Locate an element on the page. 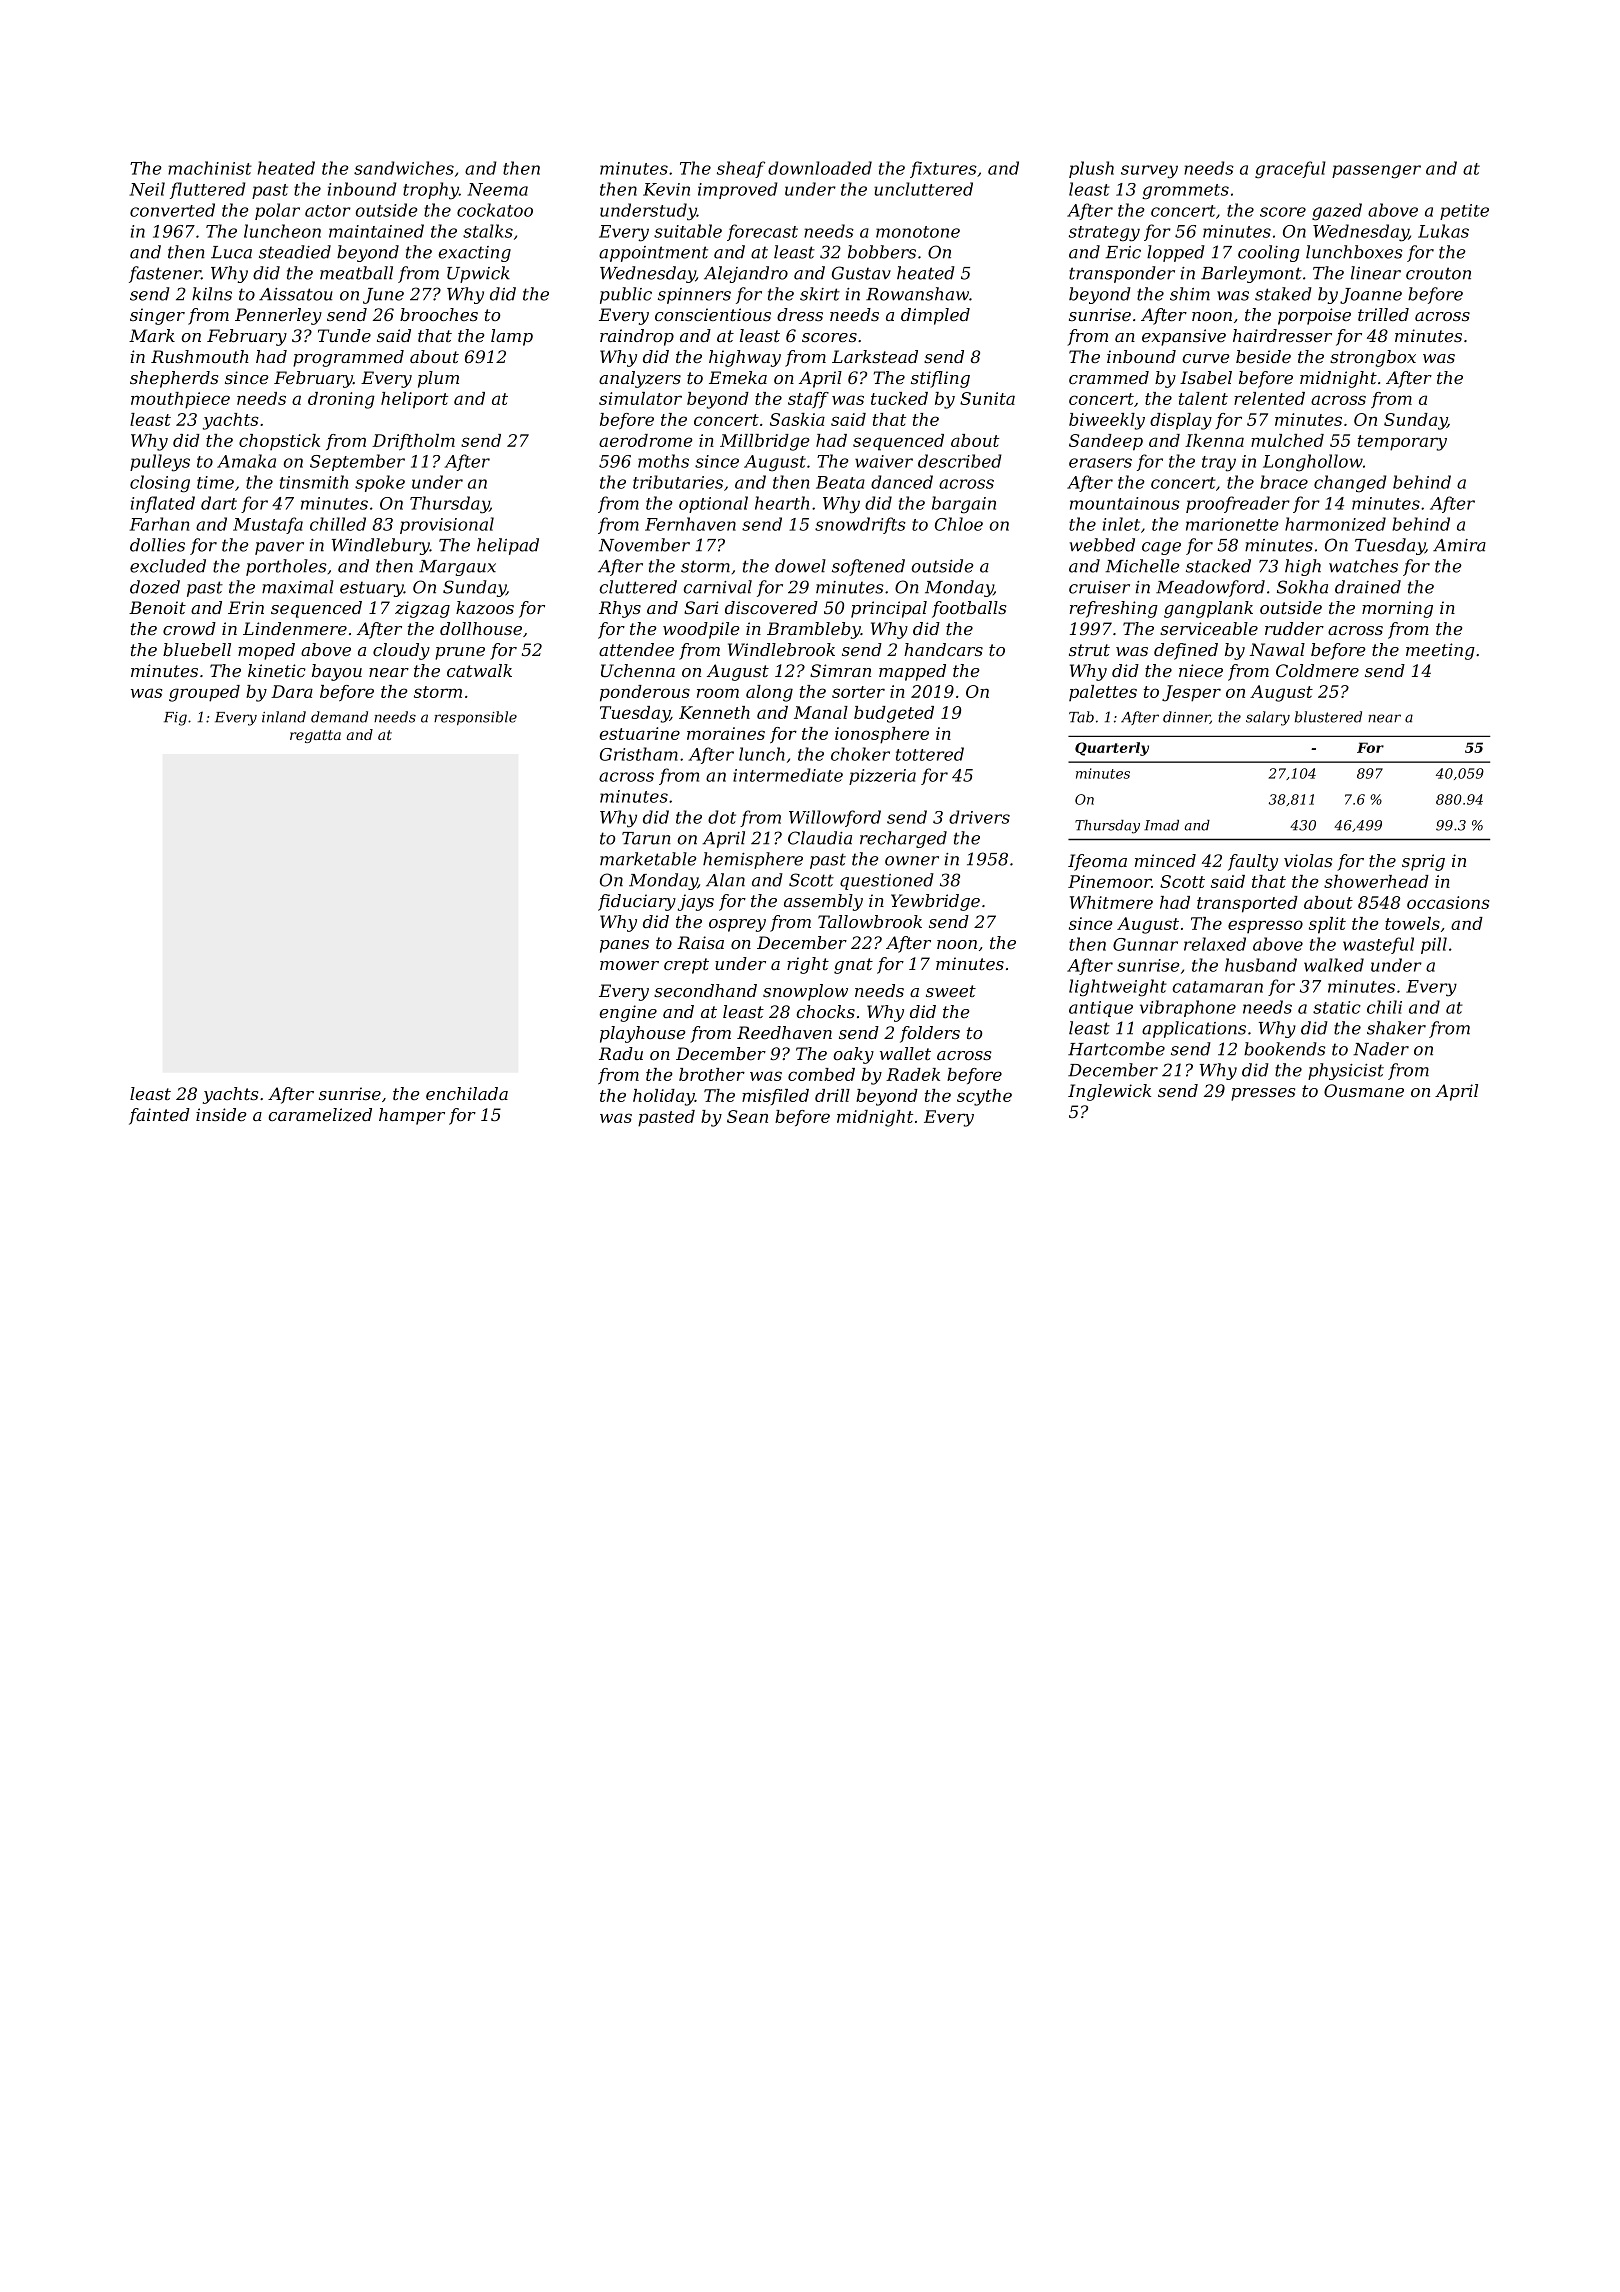 The width and height of the page is (1620, 2292). June is located at coordinates (383, 296).
